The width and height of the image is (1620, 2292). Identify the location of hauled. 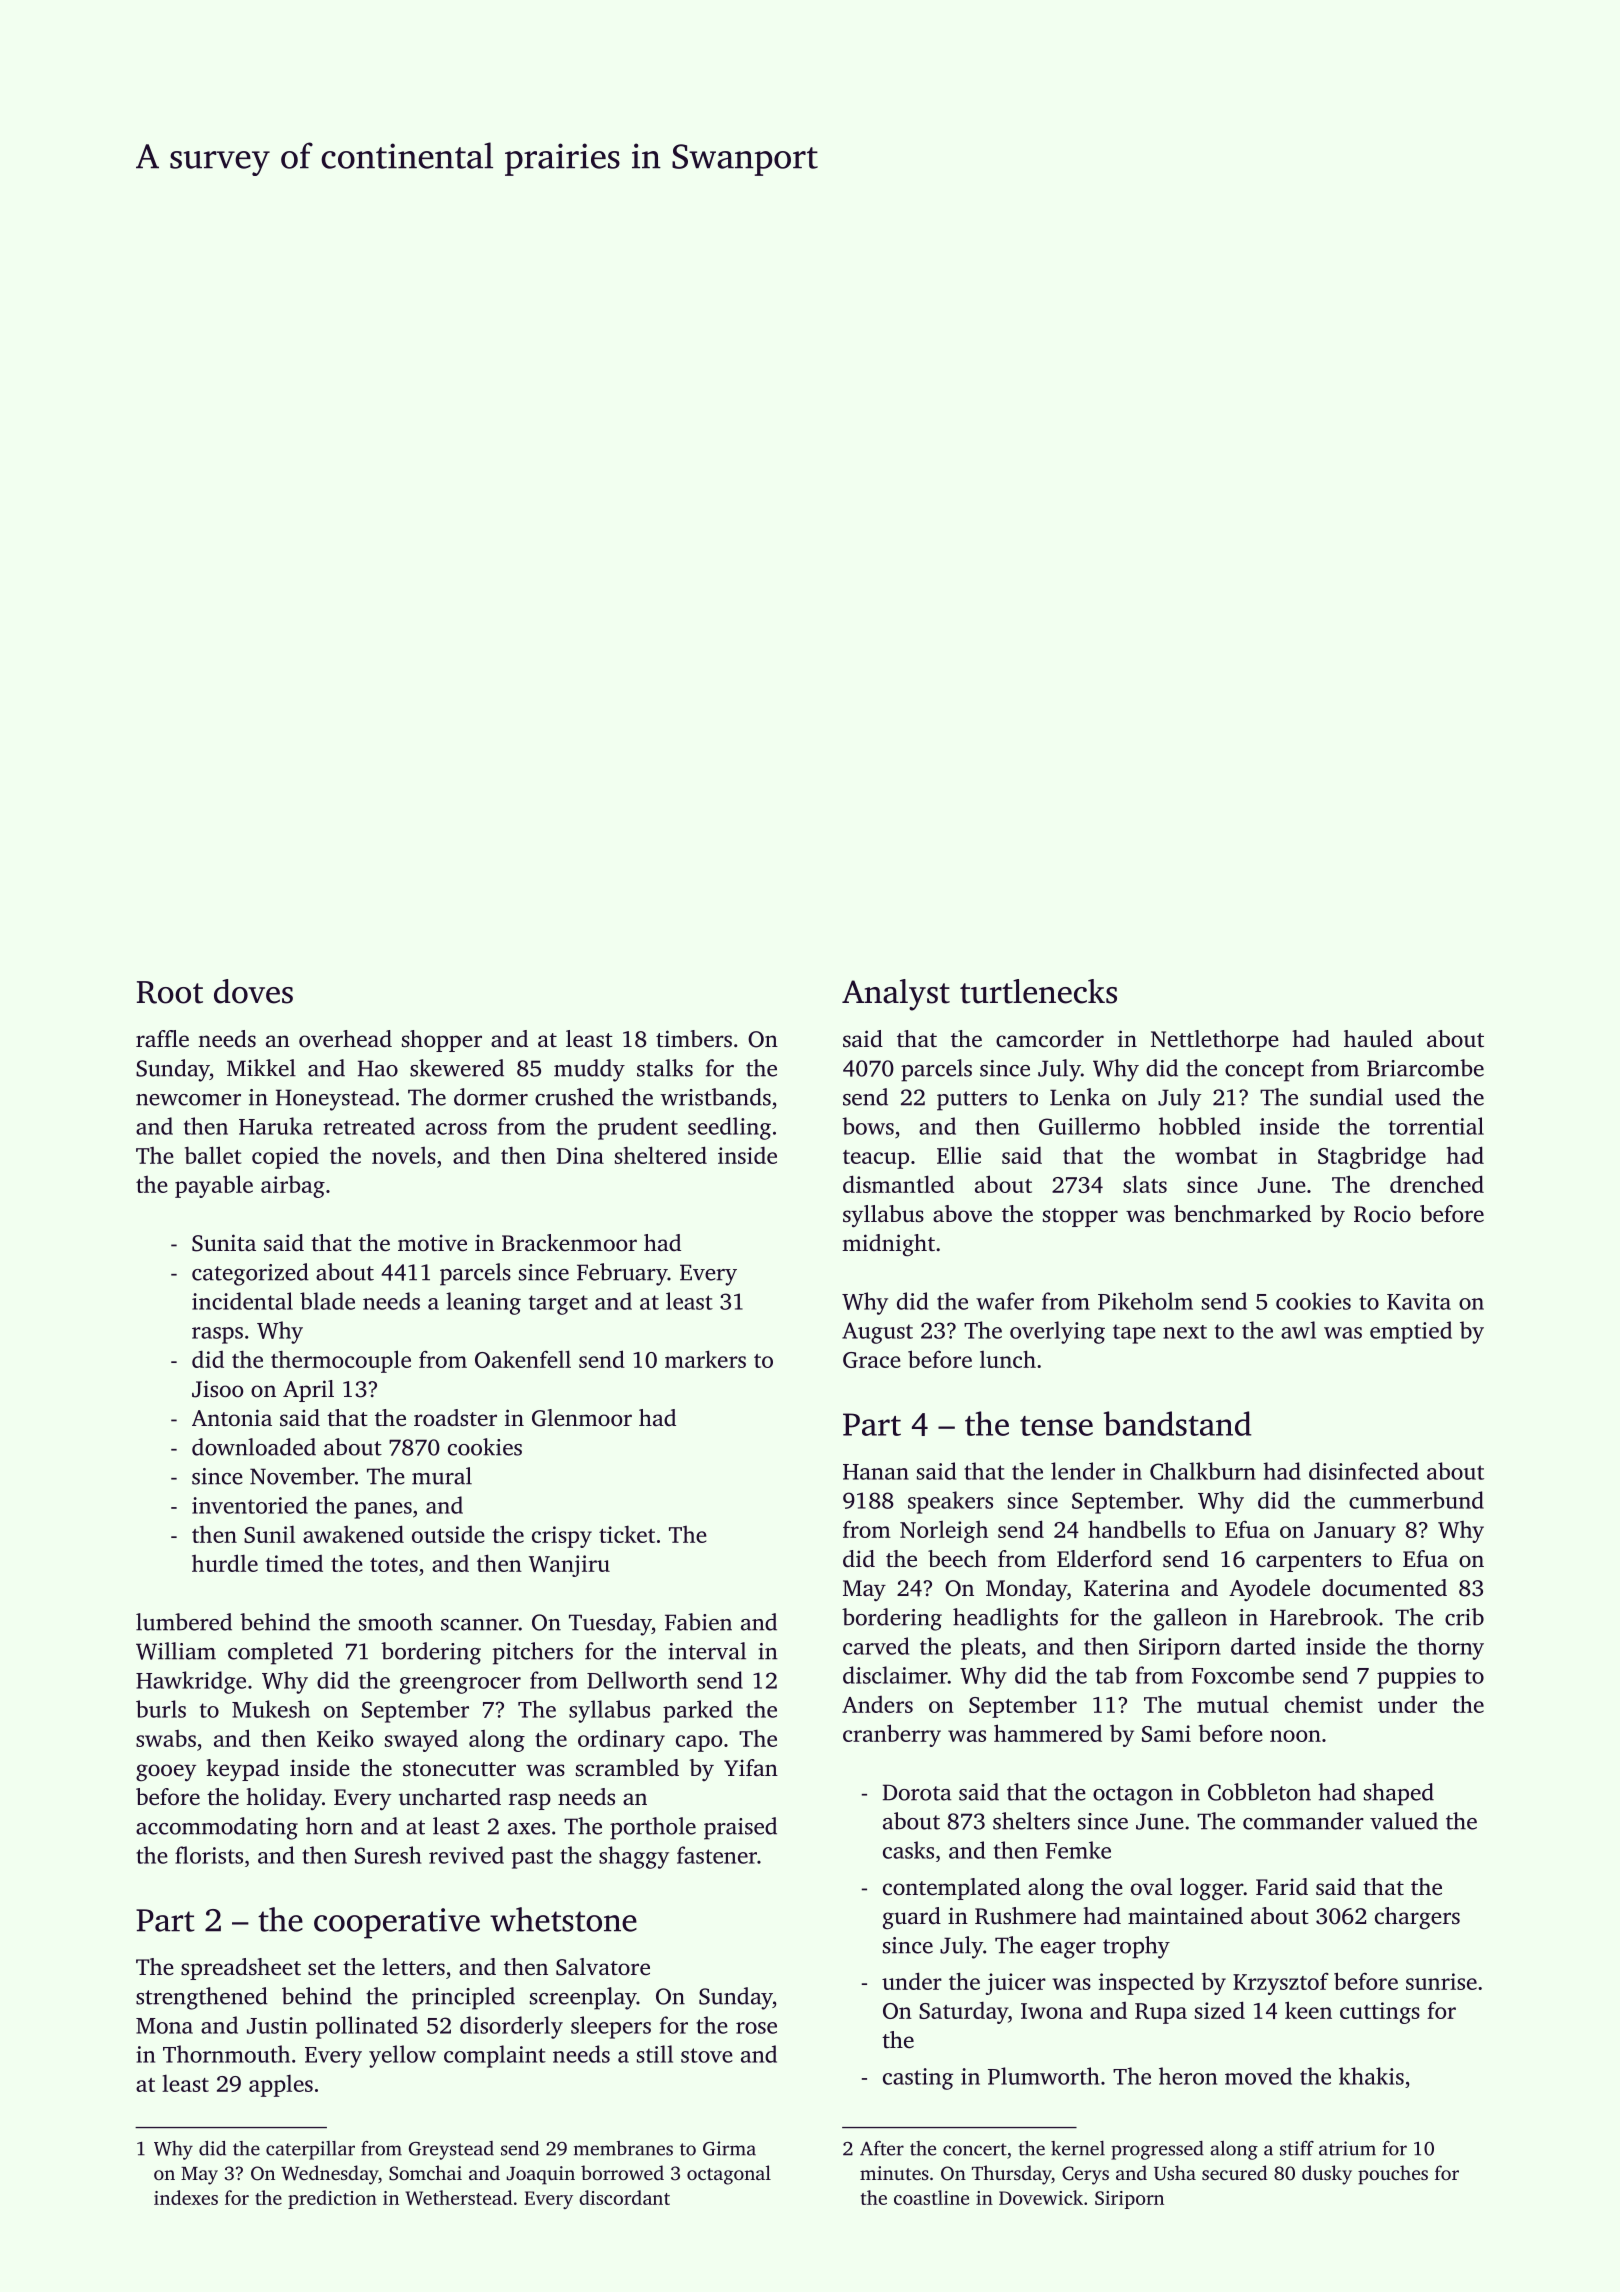
(1378, 1039).
